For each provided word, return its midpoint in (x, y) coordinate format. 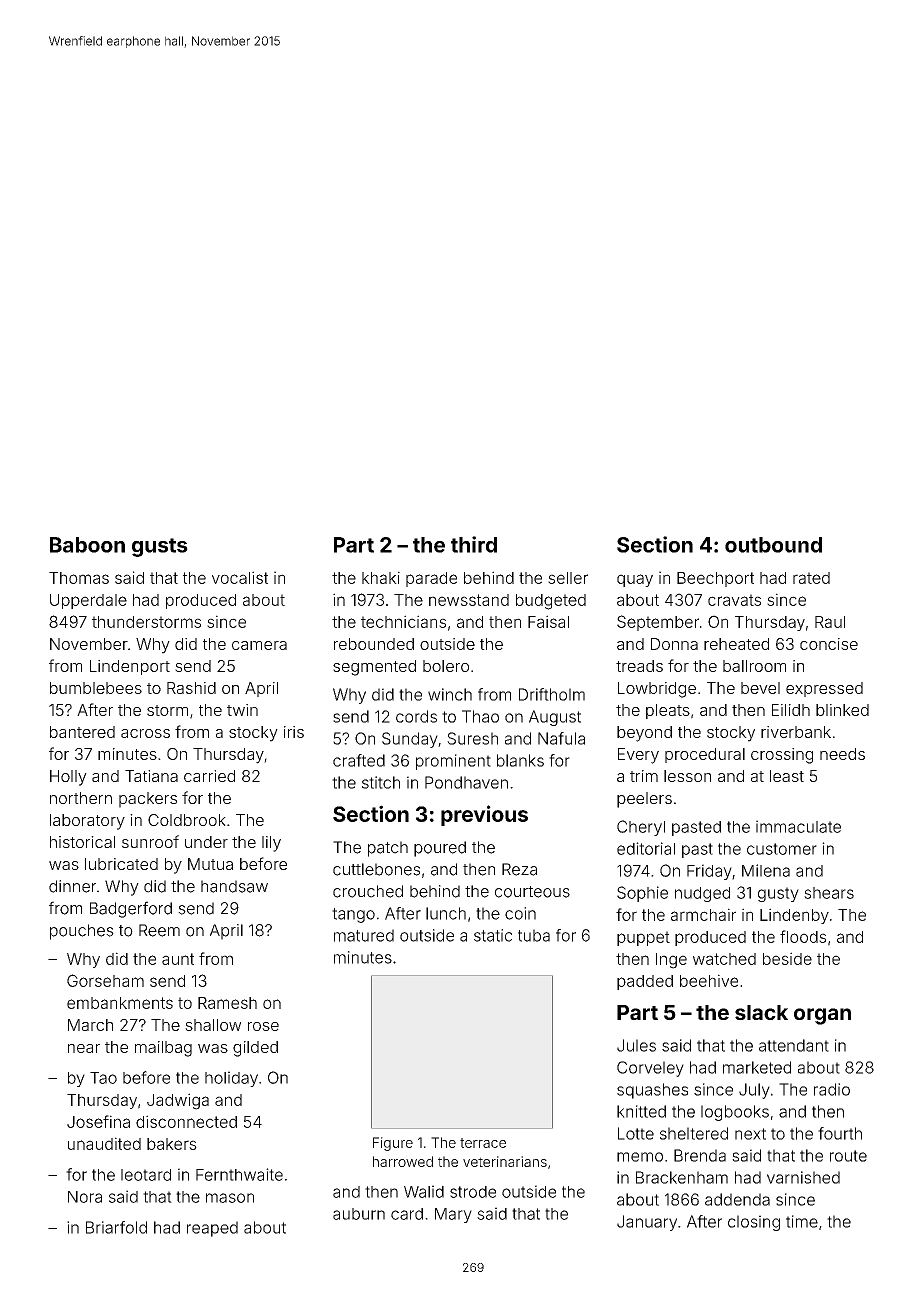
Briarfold (116, 1227)
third (474, 544)
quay (635, 580)
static (493, 935)
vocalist (240, 577)
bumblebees (96, 688)
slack (761, 1012)
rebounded (374, 644)
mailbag (163, 1049)
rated (811, 578)
